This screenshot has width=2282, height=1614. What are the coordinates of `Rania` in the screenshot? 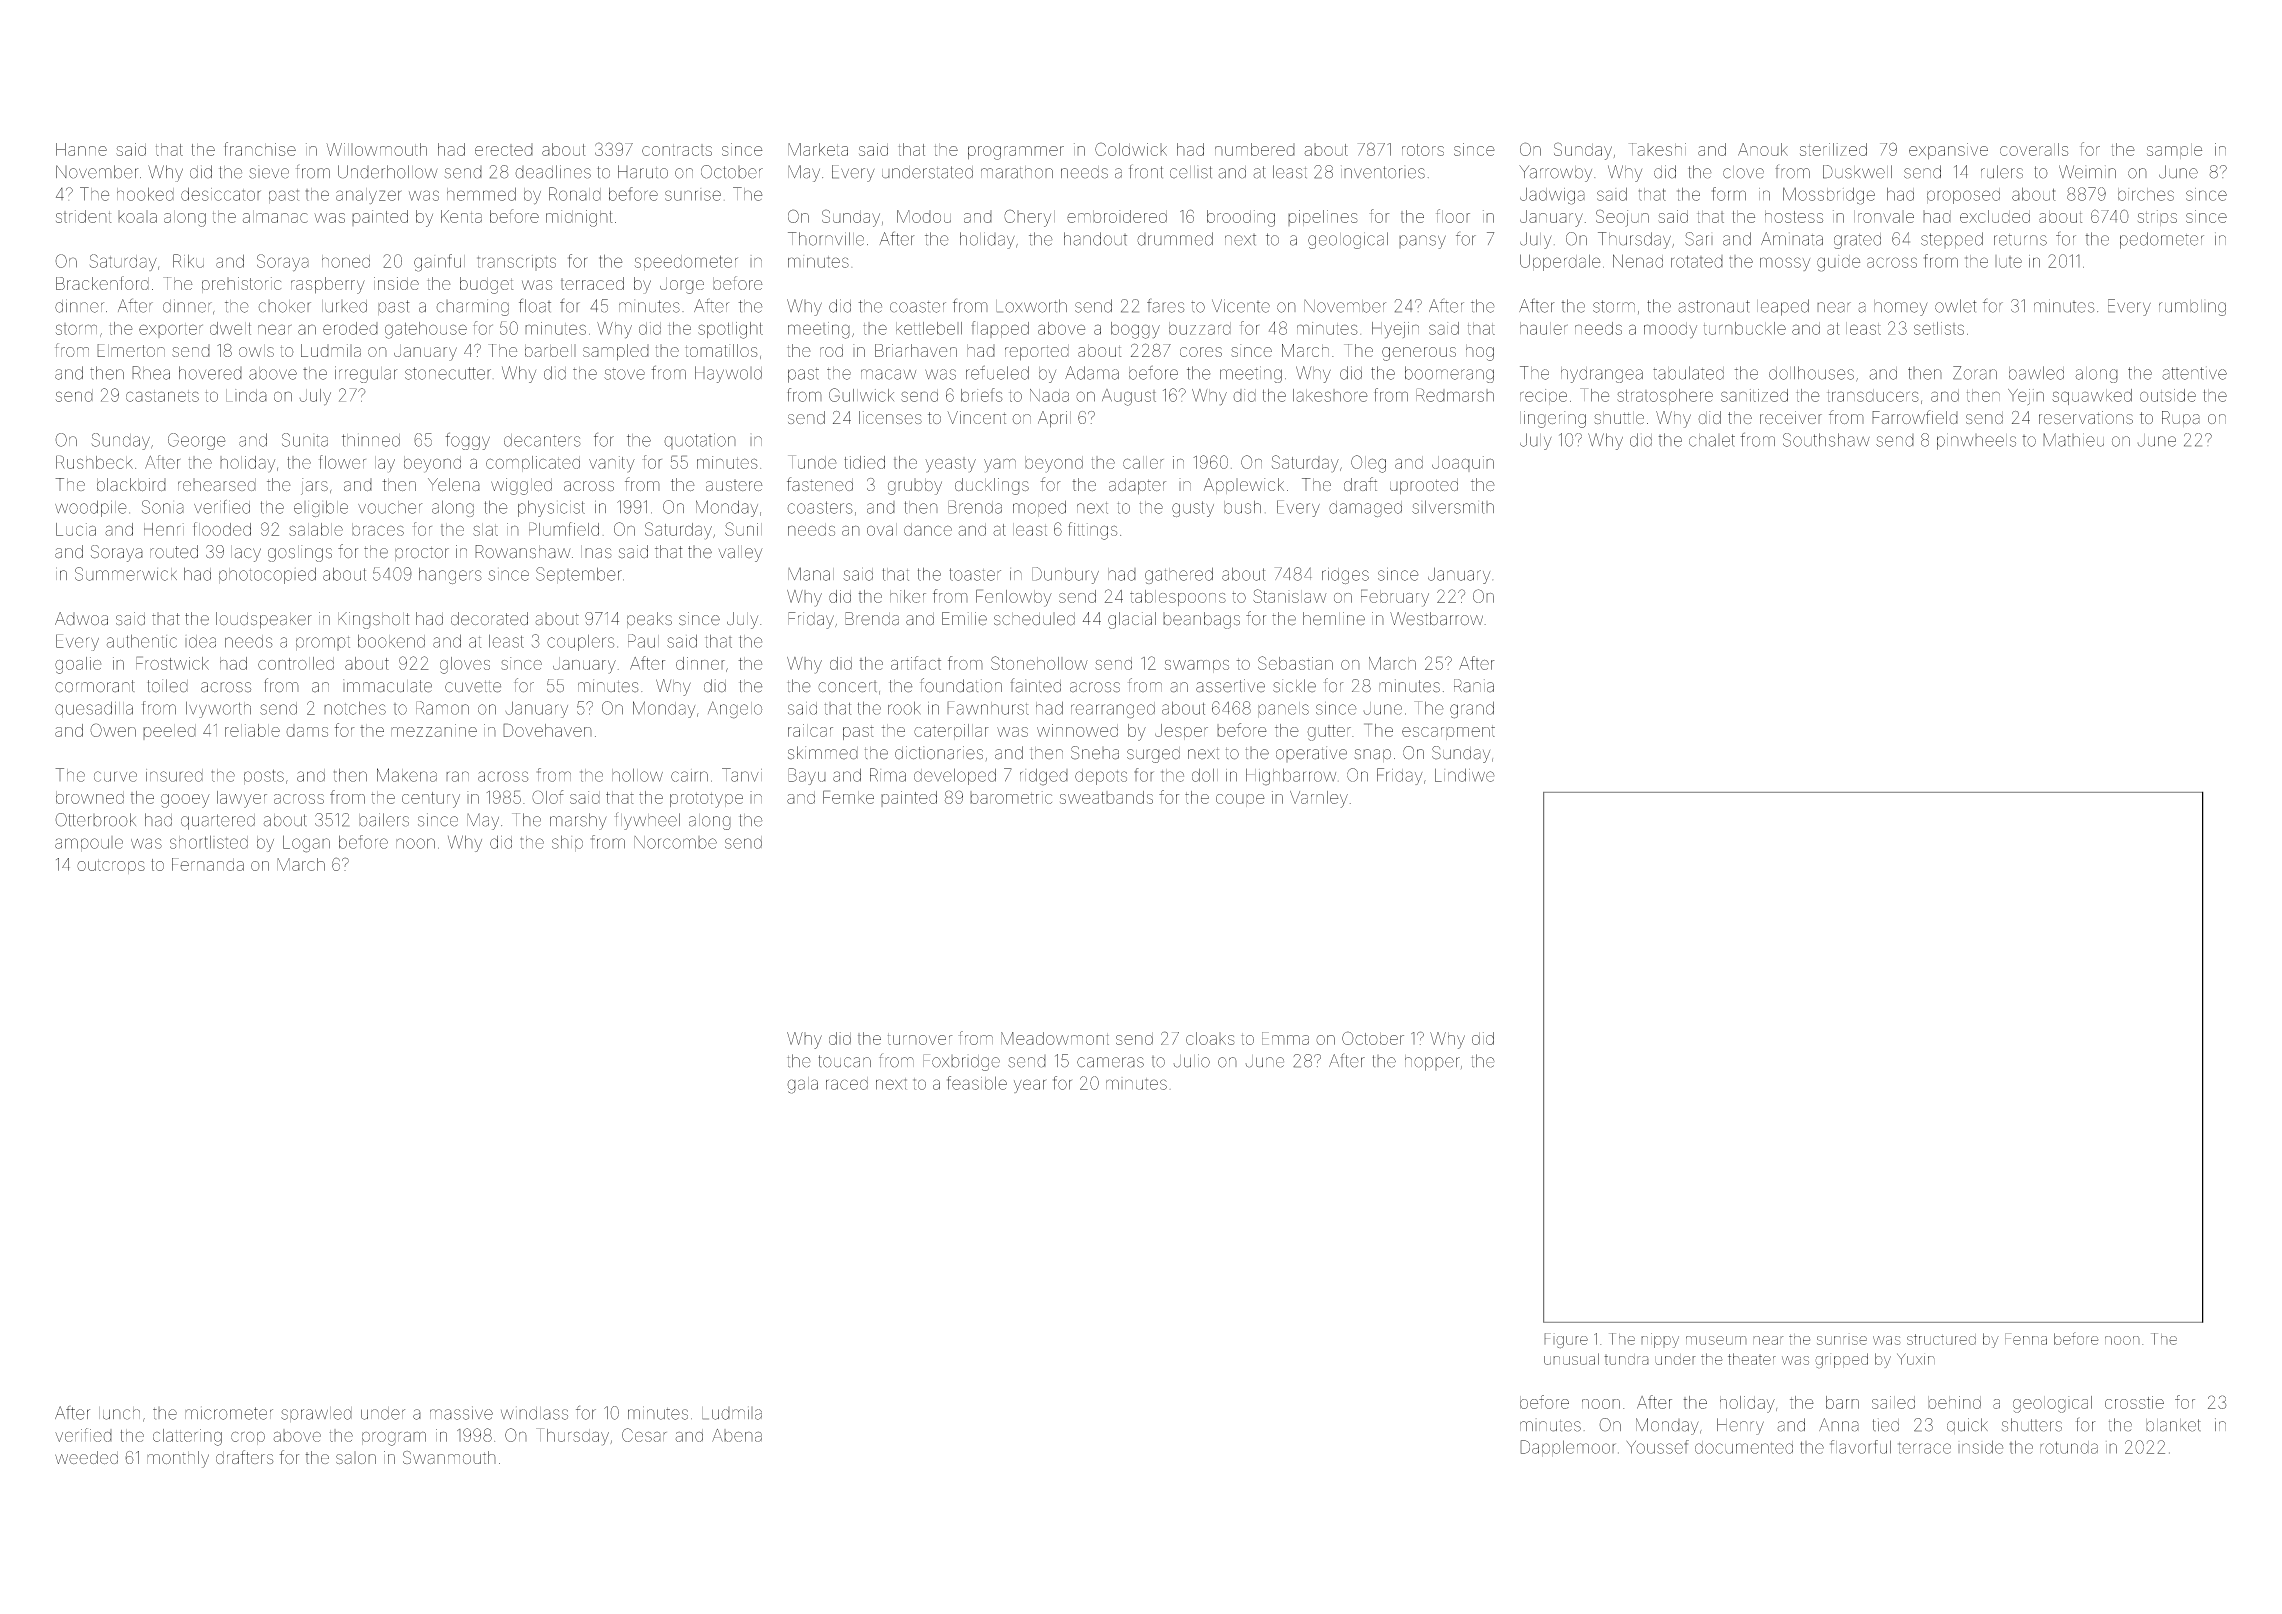 It's located at (1474, 686).
